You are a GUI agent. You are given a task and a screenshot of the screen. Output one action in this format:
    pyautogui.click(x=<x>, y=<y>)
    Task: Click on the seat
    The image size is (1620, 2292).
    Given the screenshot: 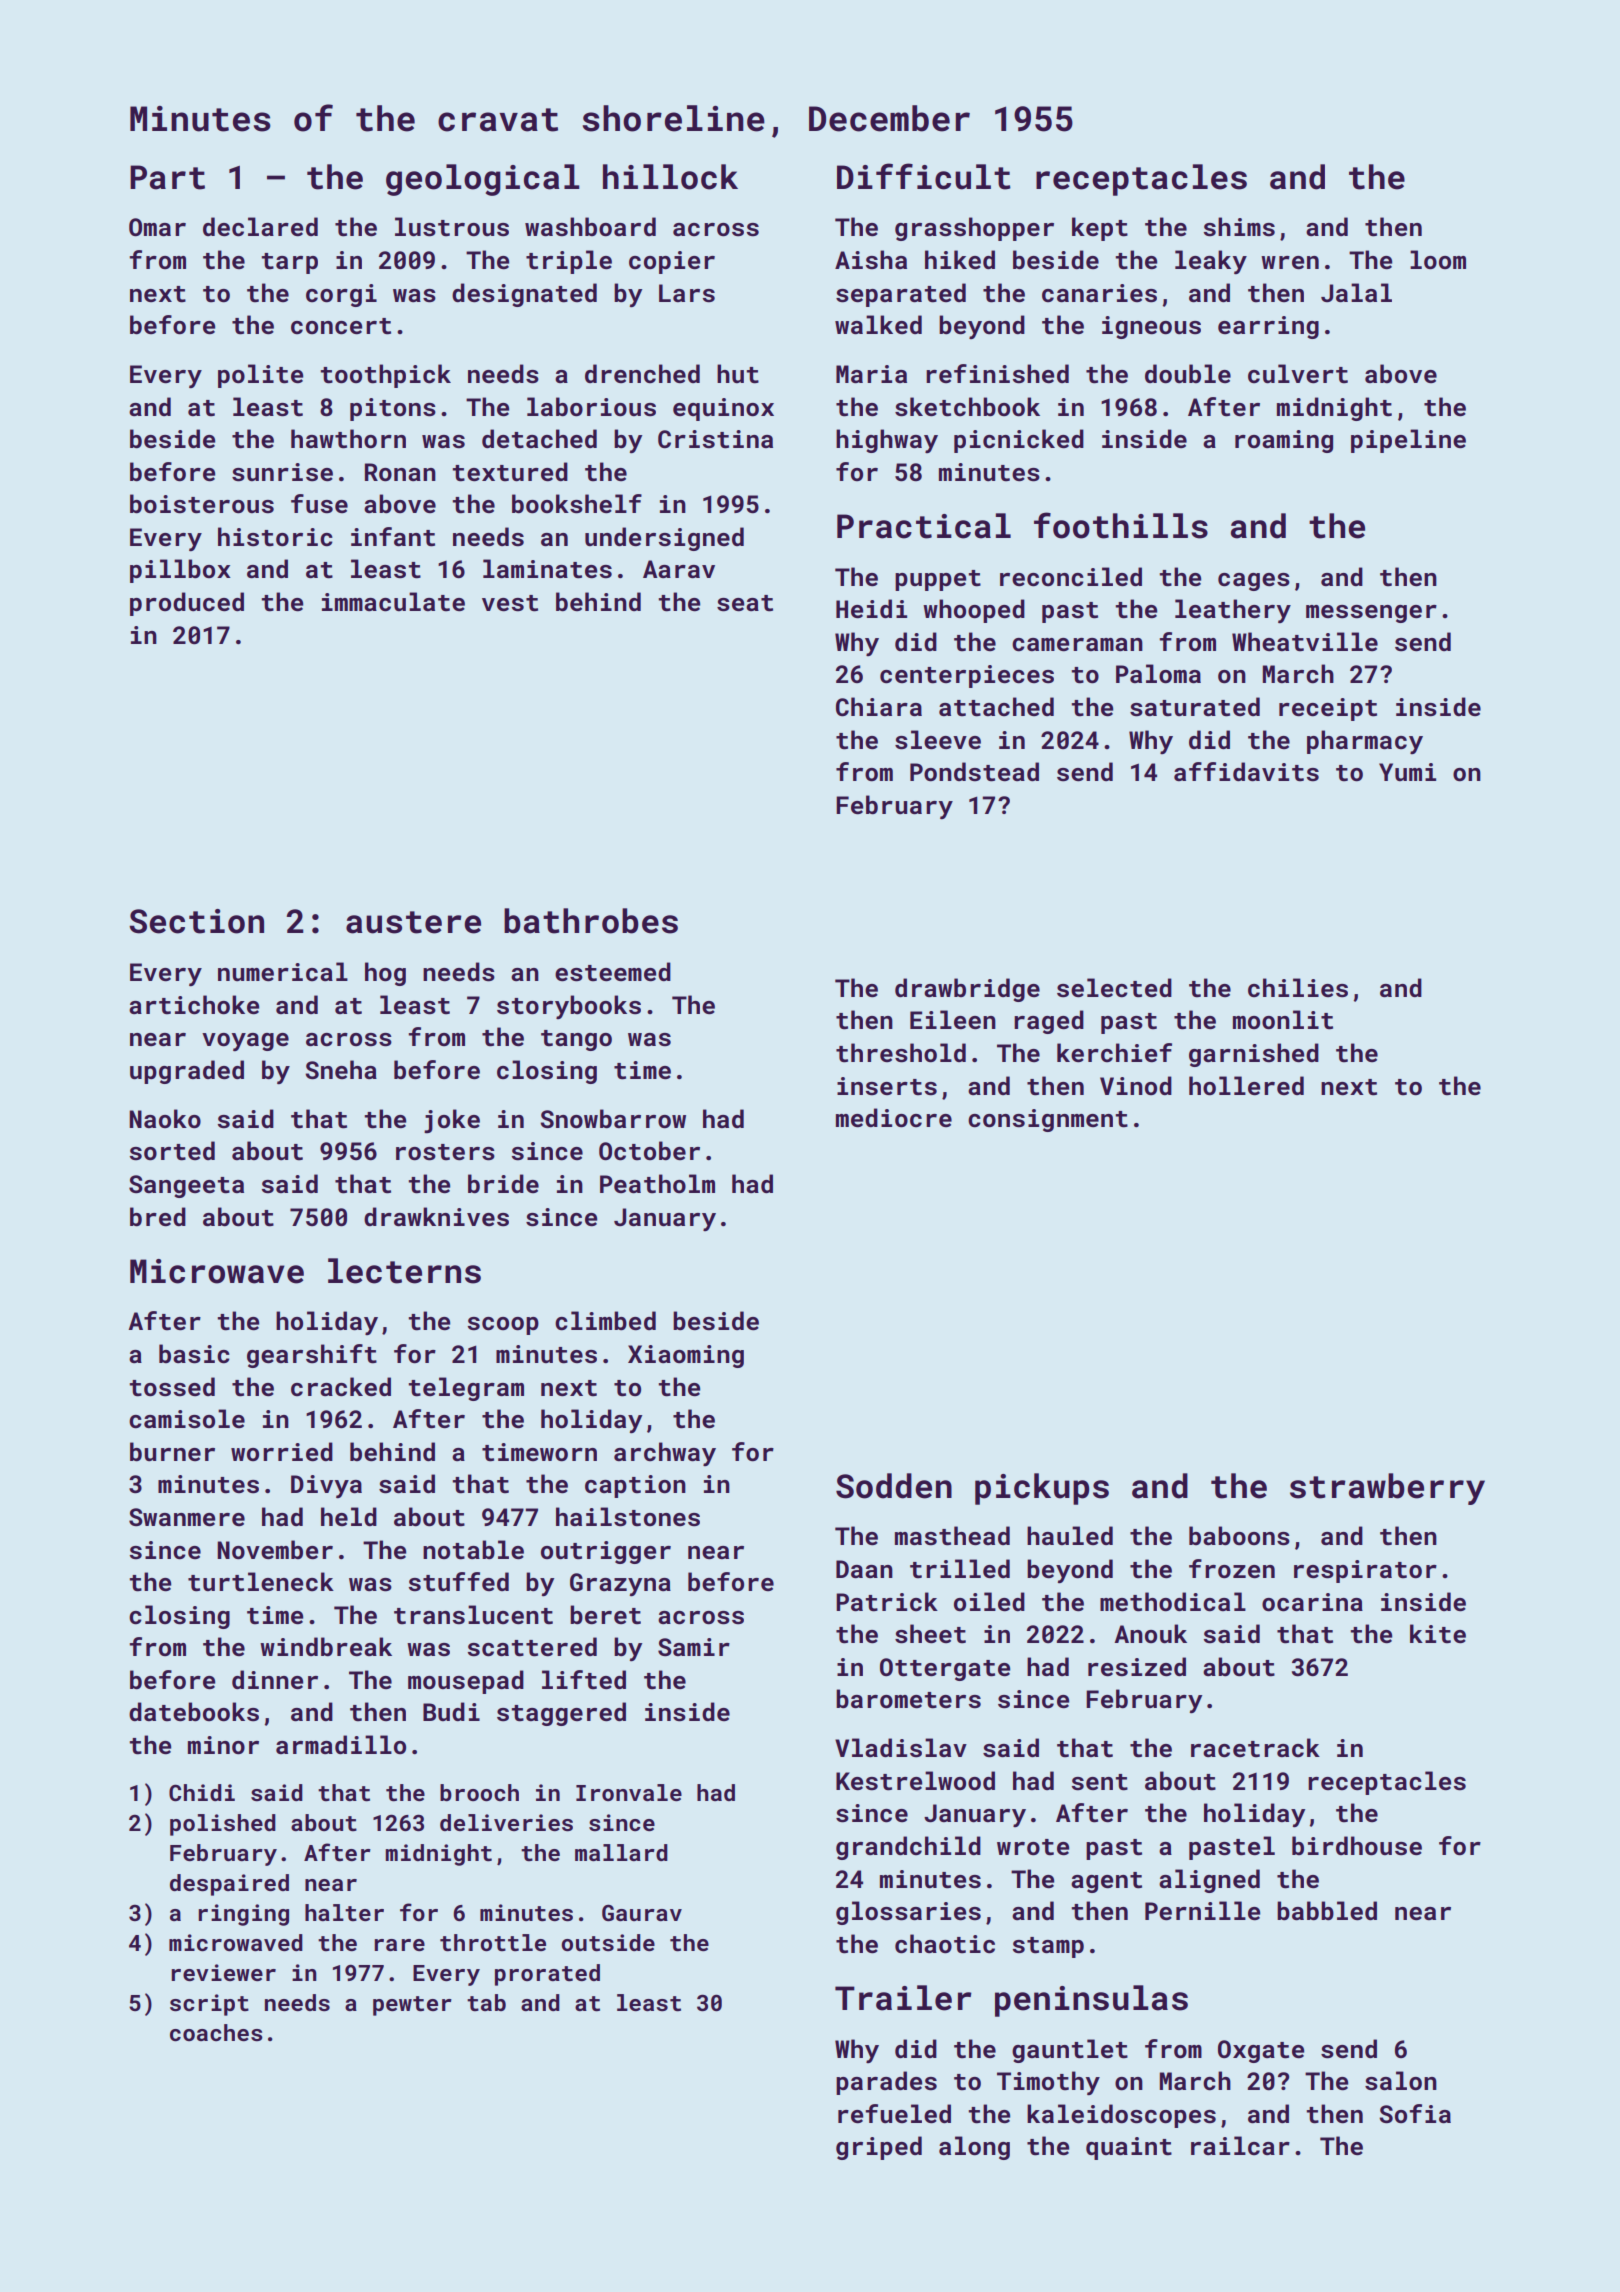 What is the action you would take?
    pyautogui.click(x=745, y=603)
